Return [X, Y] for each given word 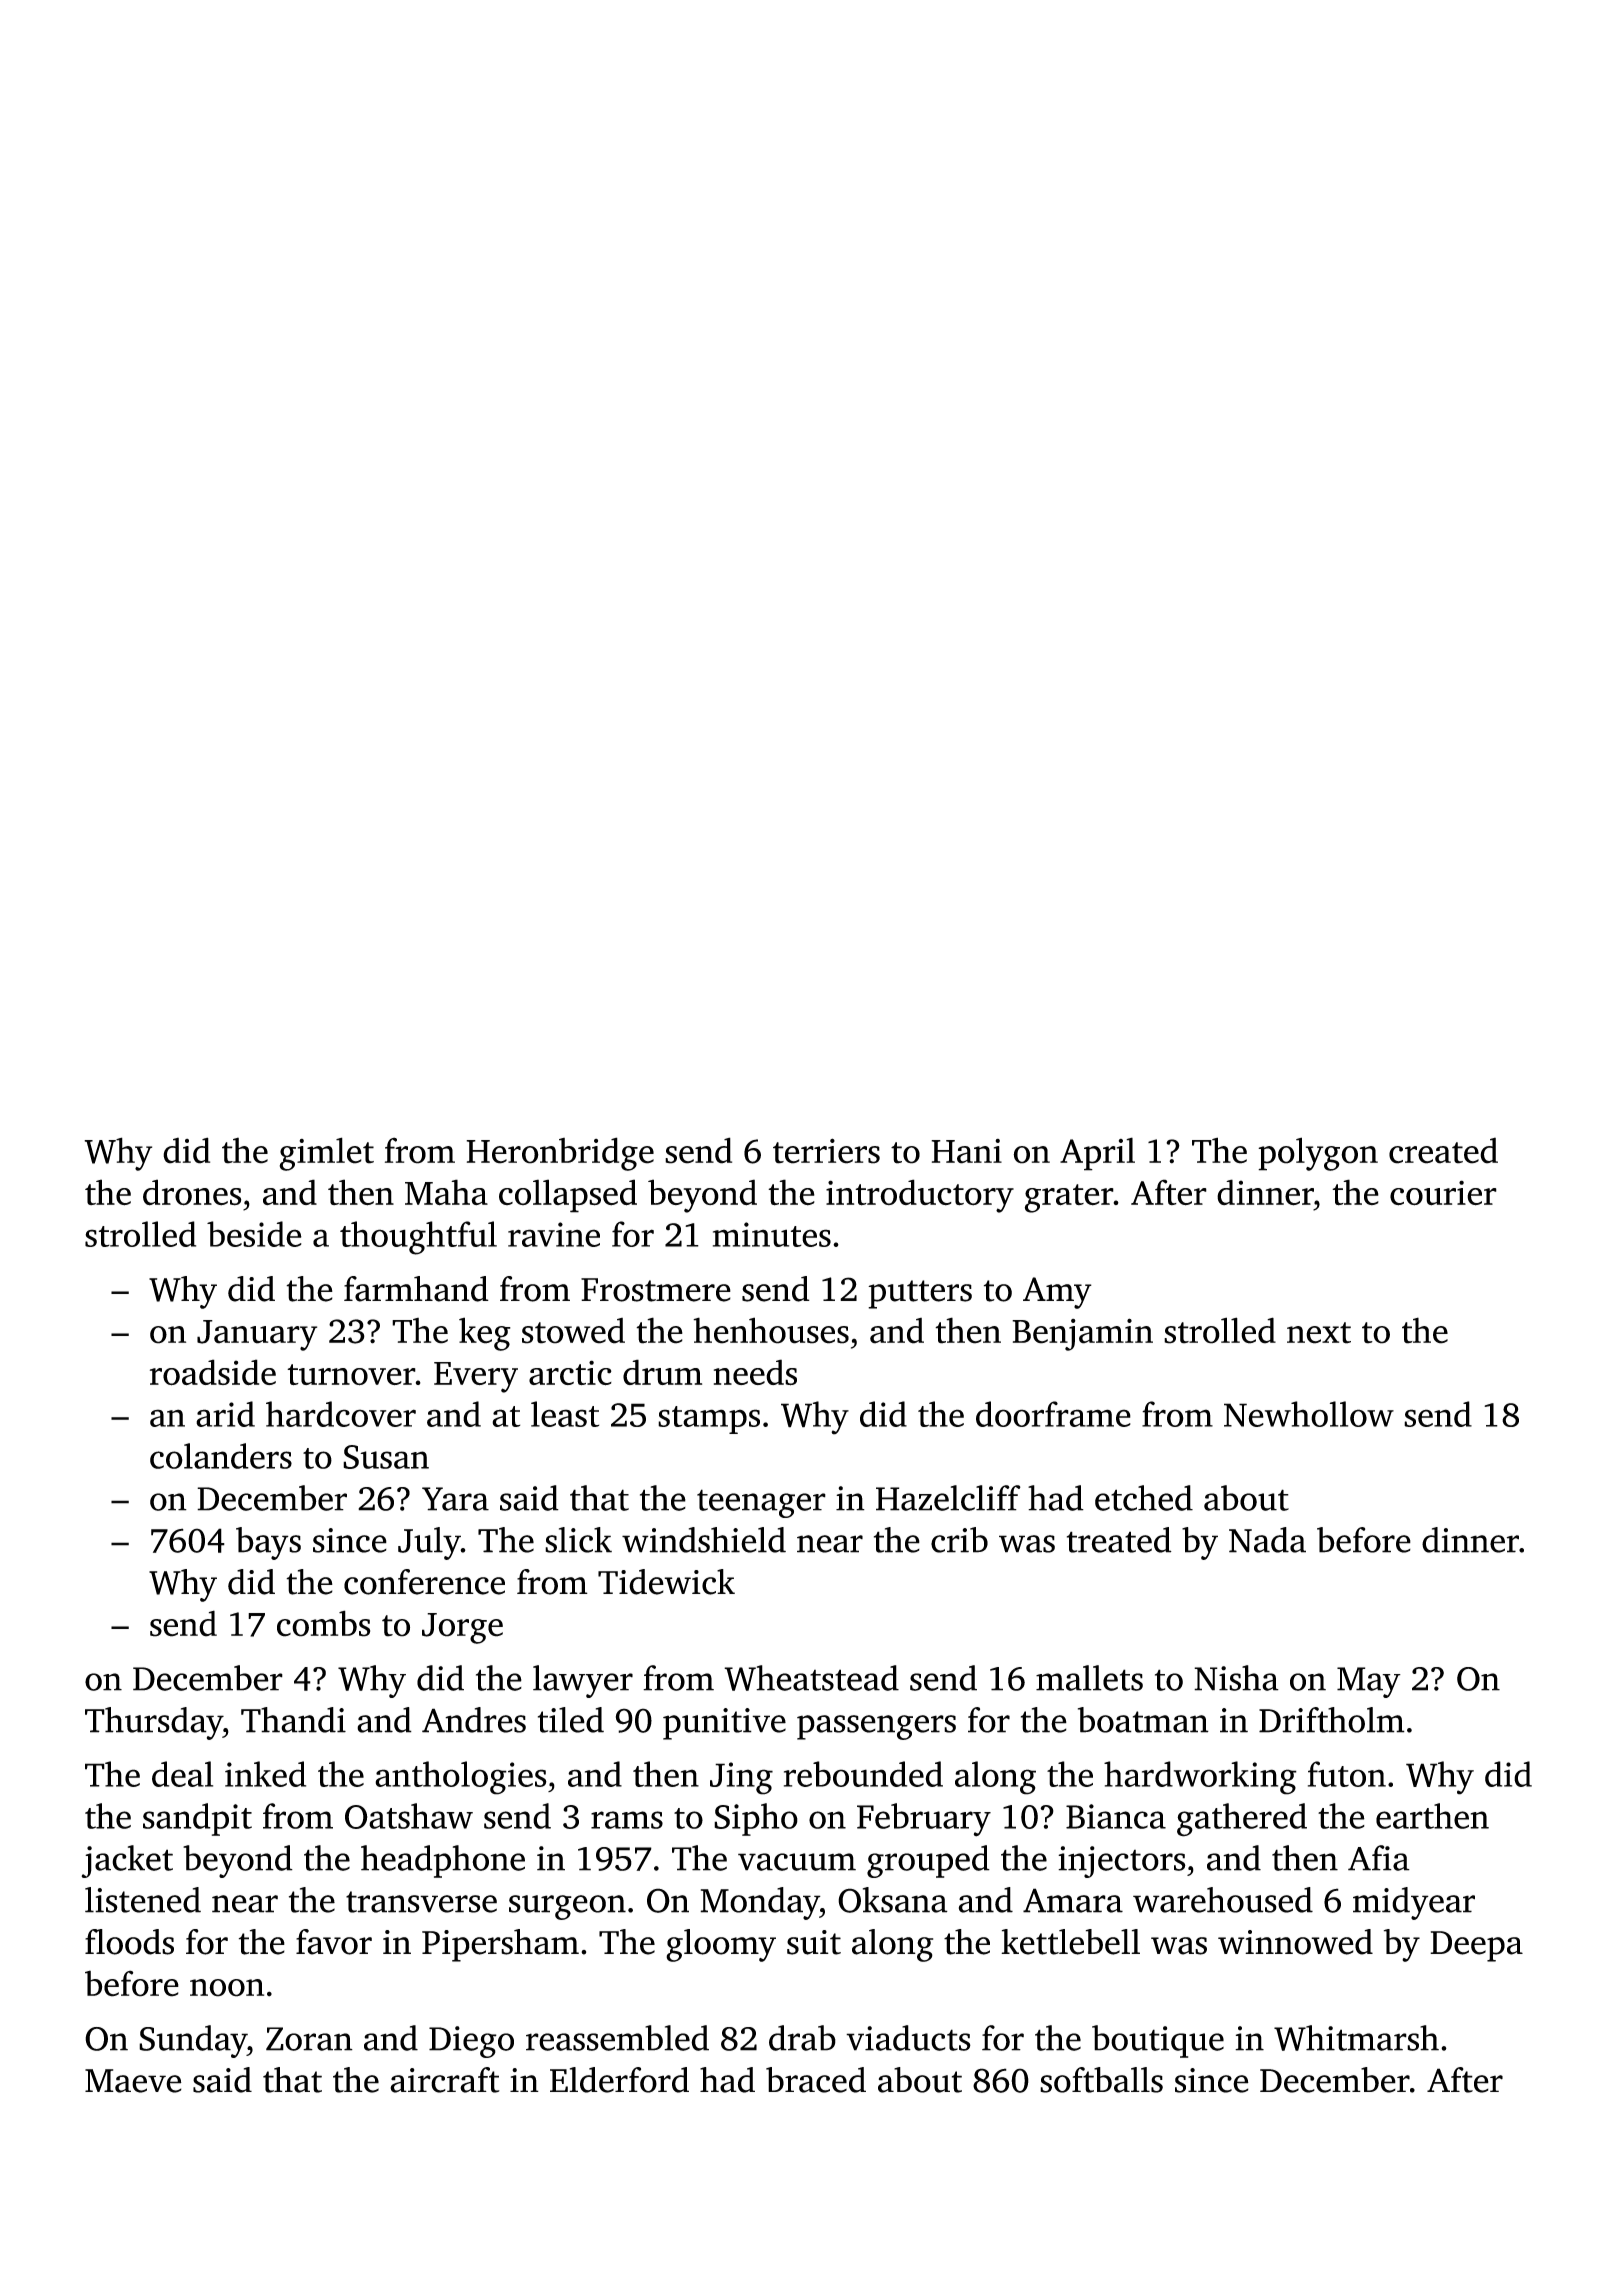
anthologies [461, 1778]
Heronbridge [560, 1154]
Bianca [1116, 1816]
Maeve [133, 2081]
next [1319, 1333]
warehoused [1223, 1900]
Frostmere [656, 1290]
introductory [920, 1196]
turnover [351, 1375]
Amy [1057, 1293]
